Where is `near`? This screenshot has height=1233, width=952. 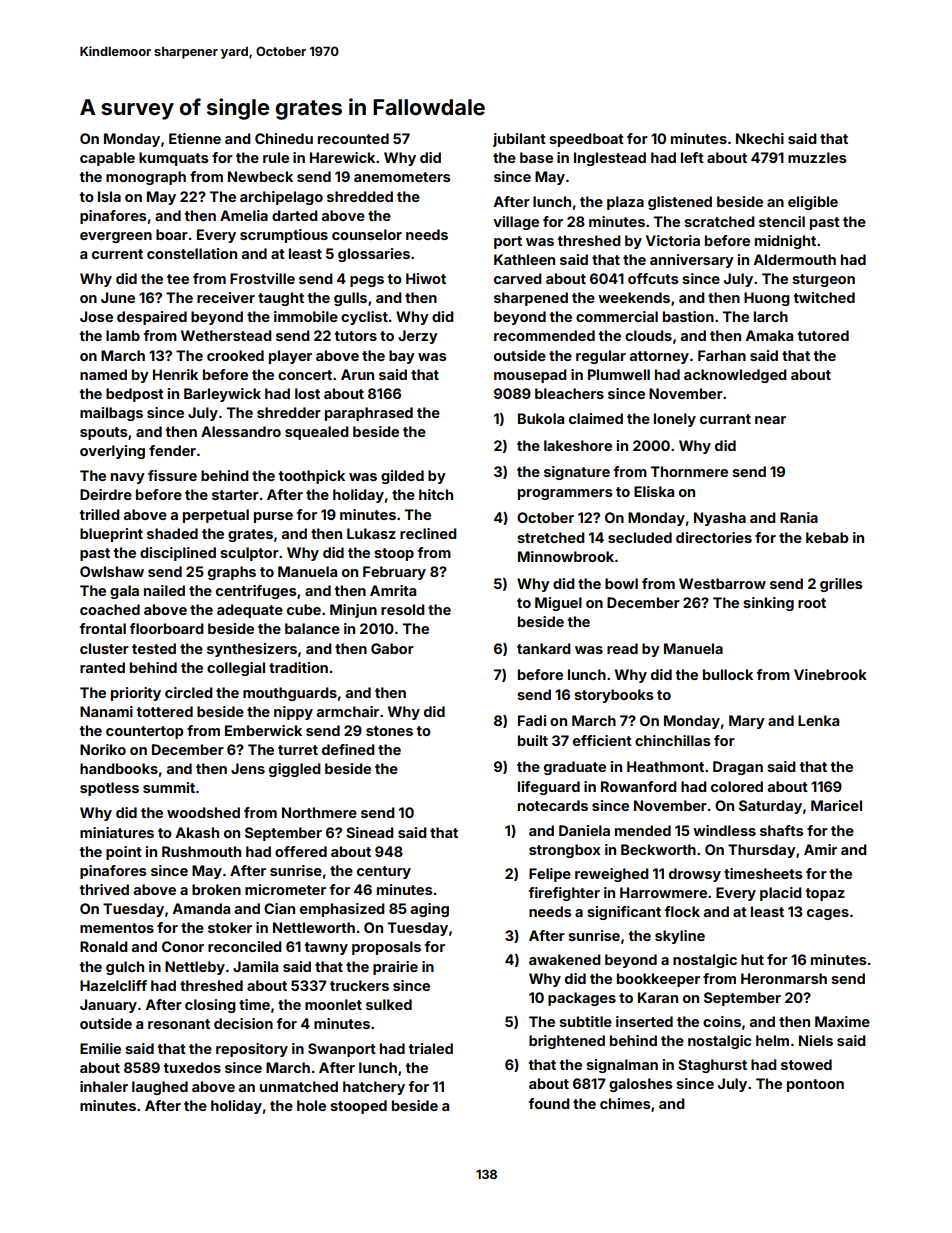 near is located at coordinates (770, 420).
